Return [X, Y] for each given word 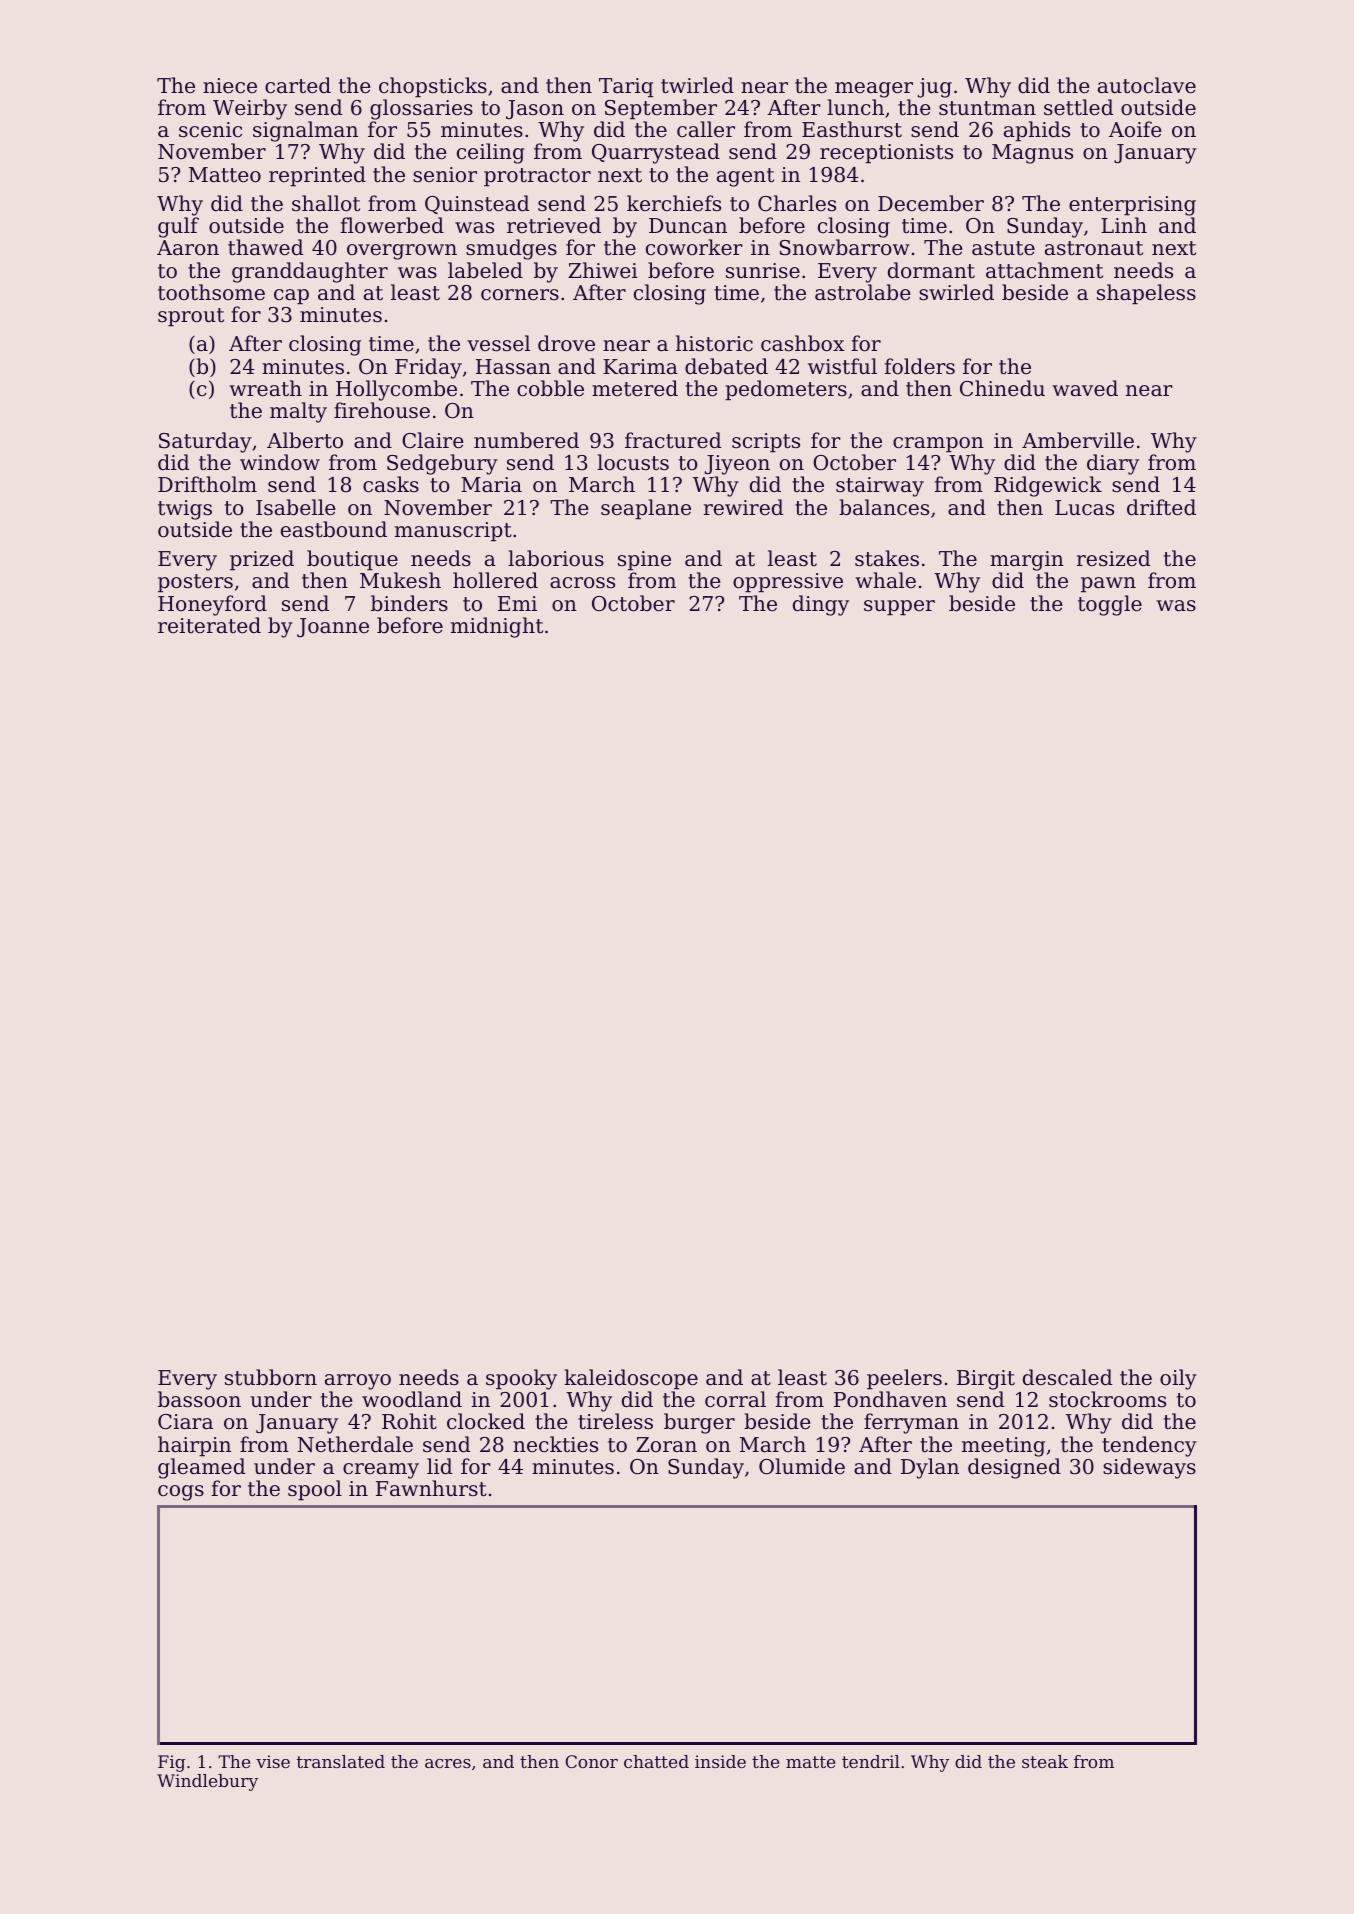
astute [1003, 248]
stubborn [271, 1377]
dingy [821, 605]
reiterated [209, 625]
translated [341, 1761]
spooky [521, 1379]
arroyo [358, 1382]
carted [298, 85]
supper [899, 608]
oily [1178, 1379]
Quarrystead [656, 153]
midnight [497, 627]
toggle [1110, 605]
